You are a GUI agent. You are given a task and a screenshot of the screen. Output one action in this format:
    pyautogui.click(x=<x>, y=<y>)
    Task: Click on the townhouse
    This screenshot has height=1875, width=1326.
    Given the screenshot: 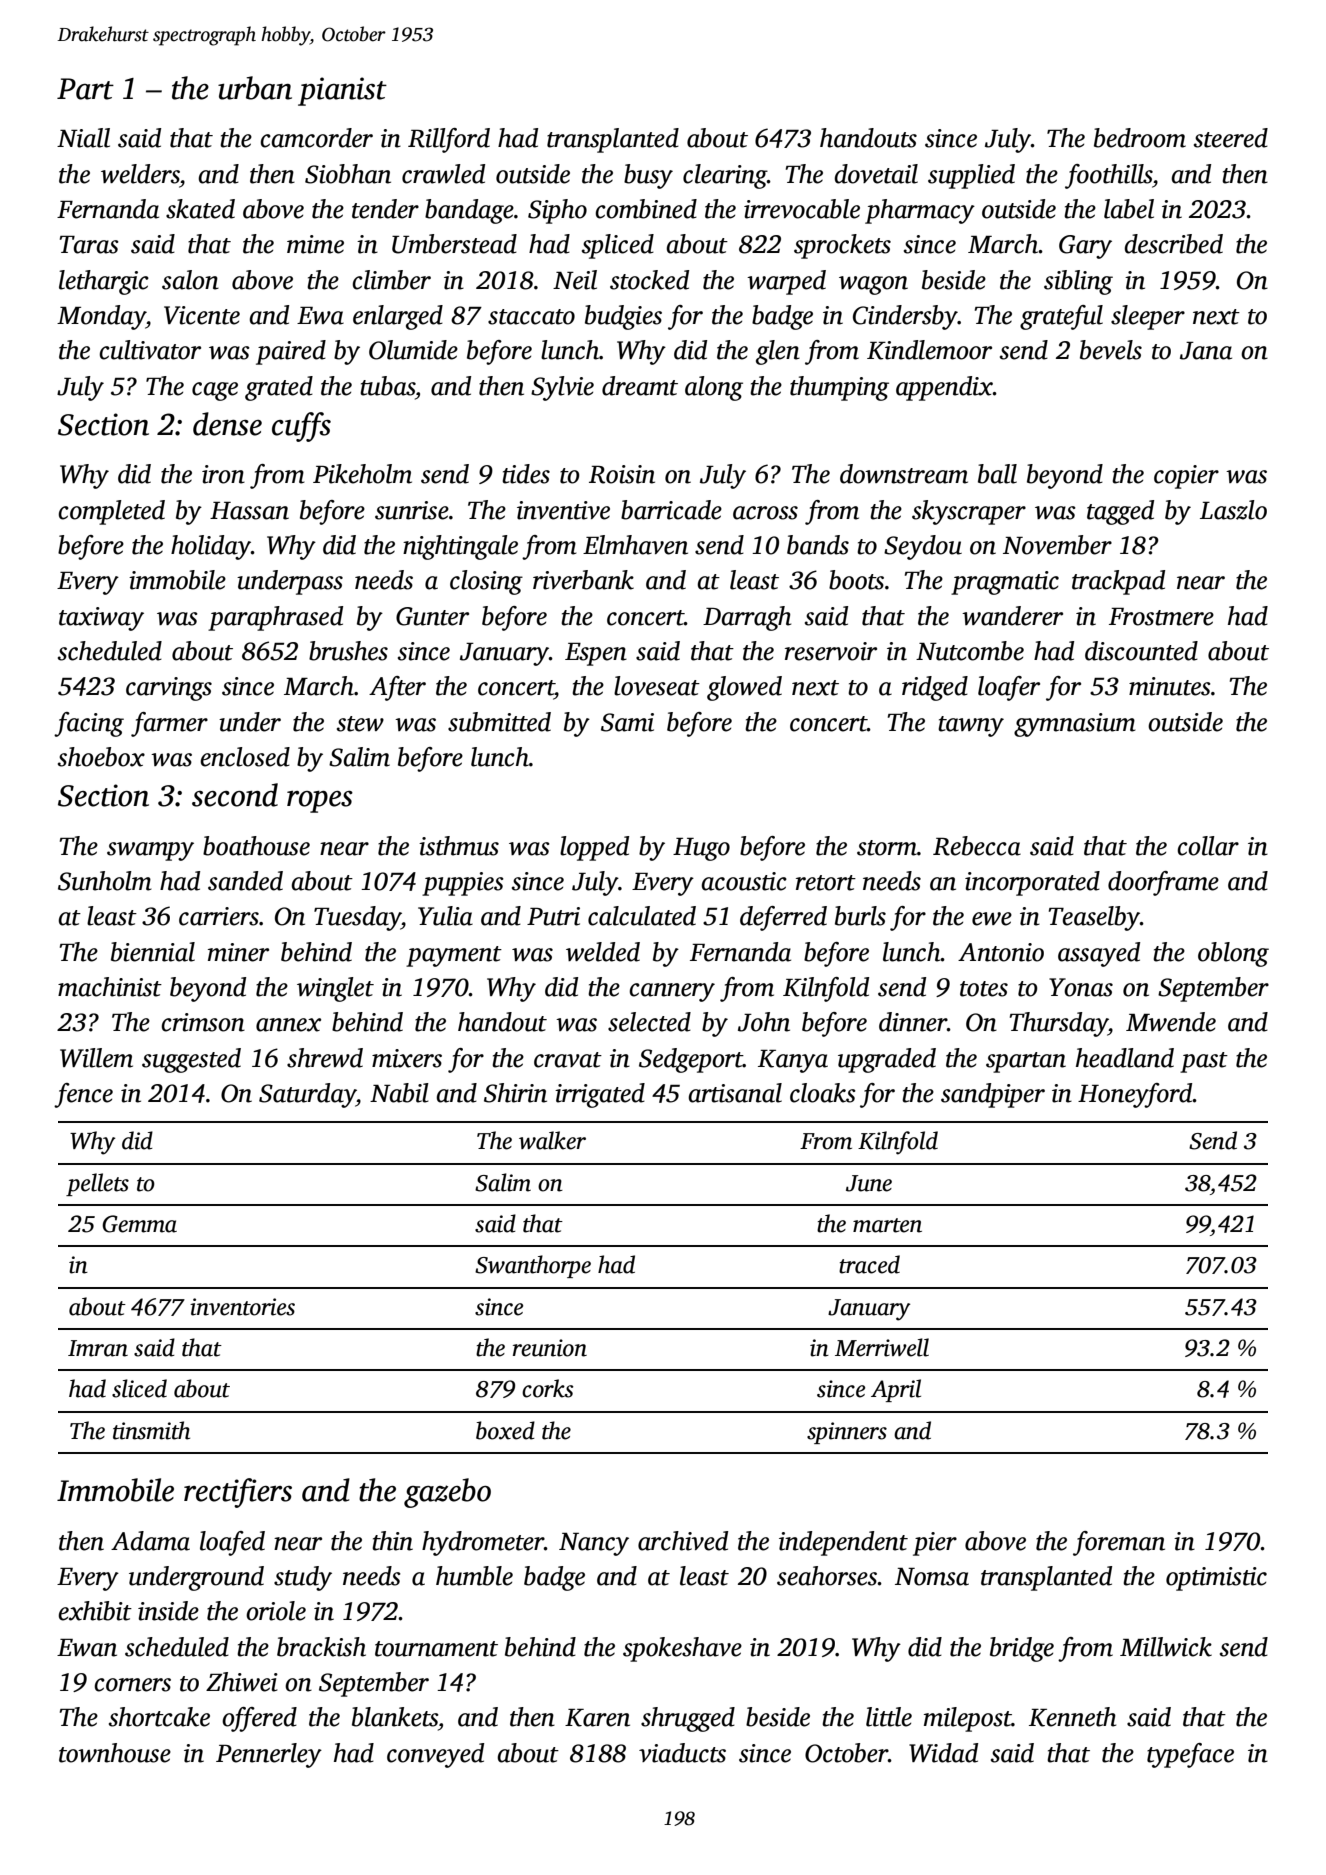 What is the action you would take?
    pyautogui.click(x=115, y=1753)
